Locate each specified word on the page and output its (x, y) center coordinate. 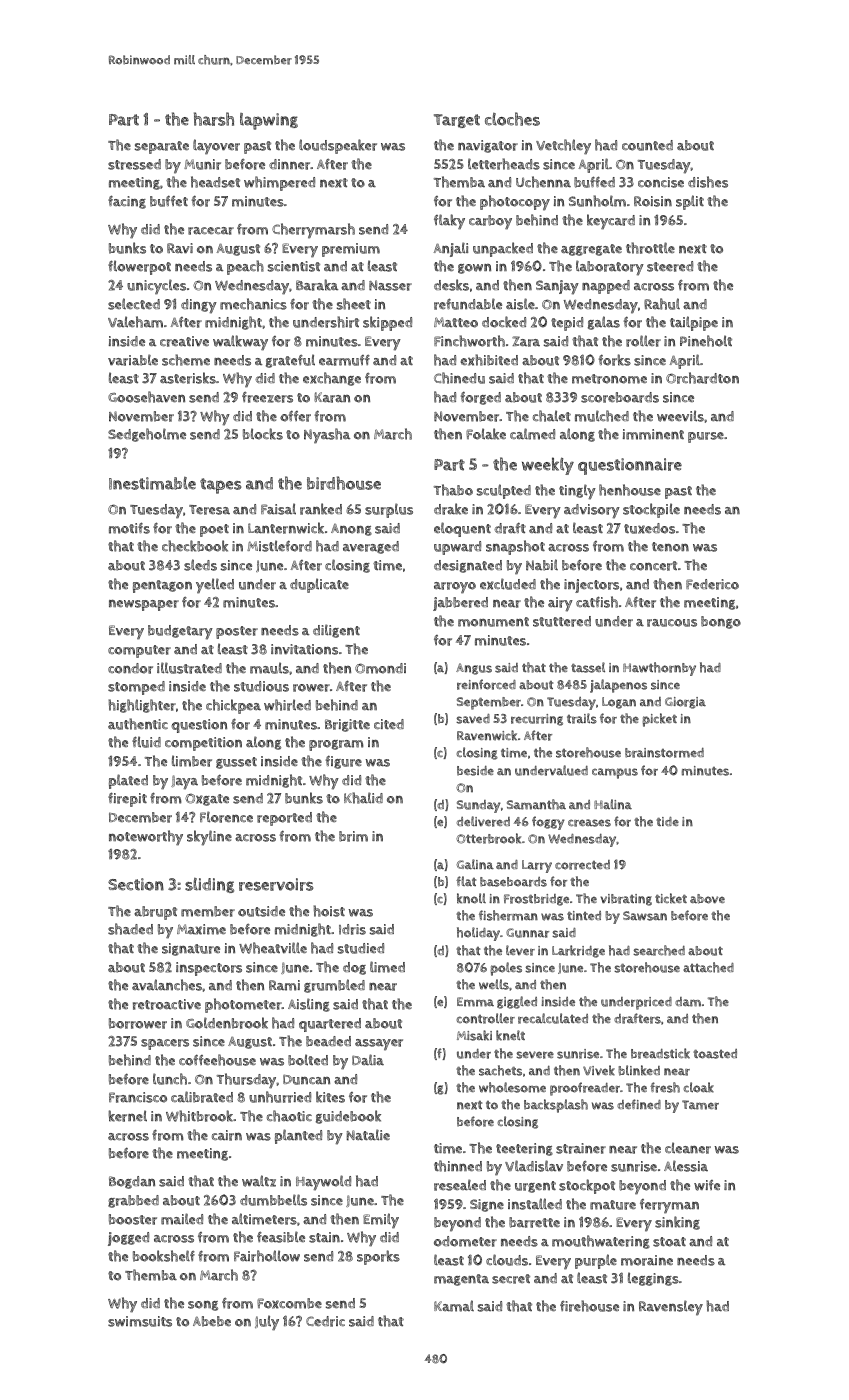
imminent (653, 434)
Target (457, 121)
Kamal (454, 1306)
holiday (478, 934)
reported (284, 819)
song (203, 1306)
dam (688, 1002)
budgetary (180, 632)
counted (647, 145)
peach (245, 267)
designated (468, 566)
